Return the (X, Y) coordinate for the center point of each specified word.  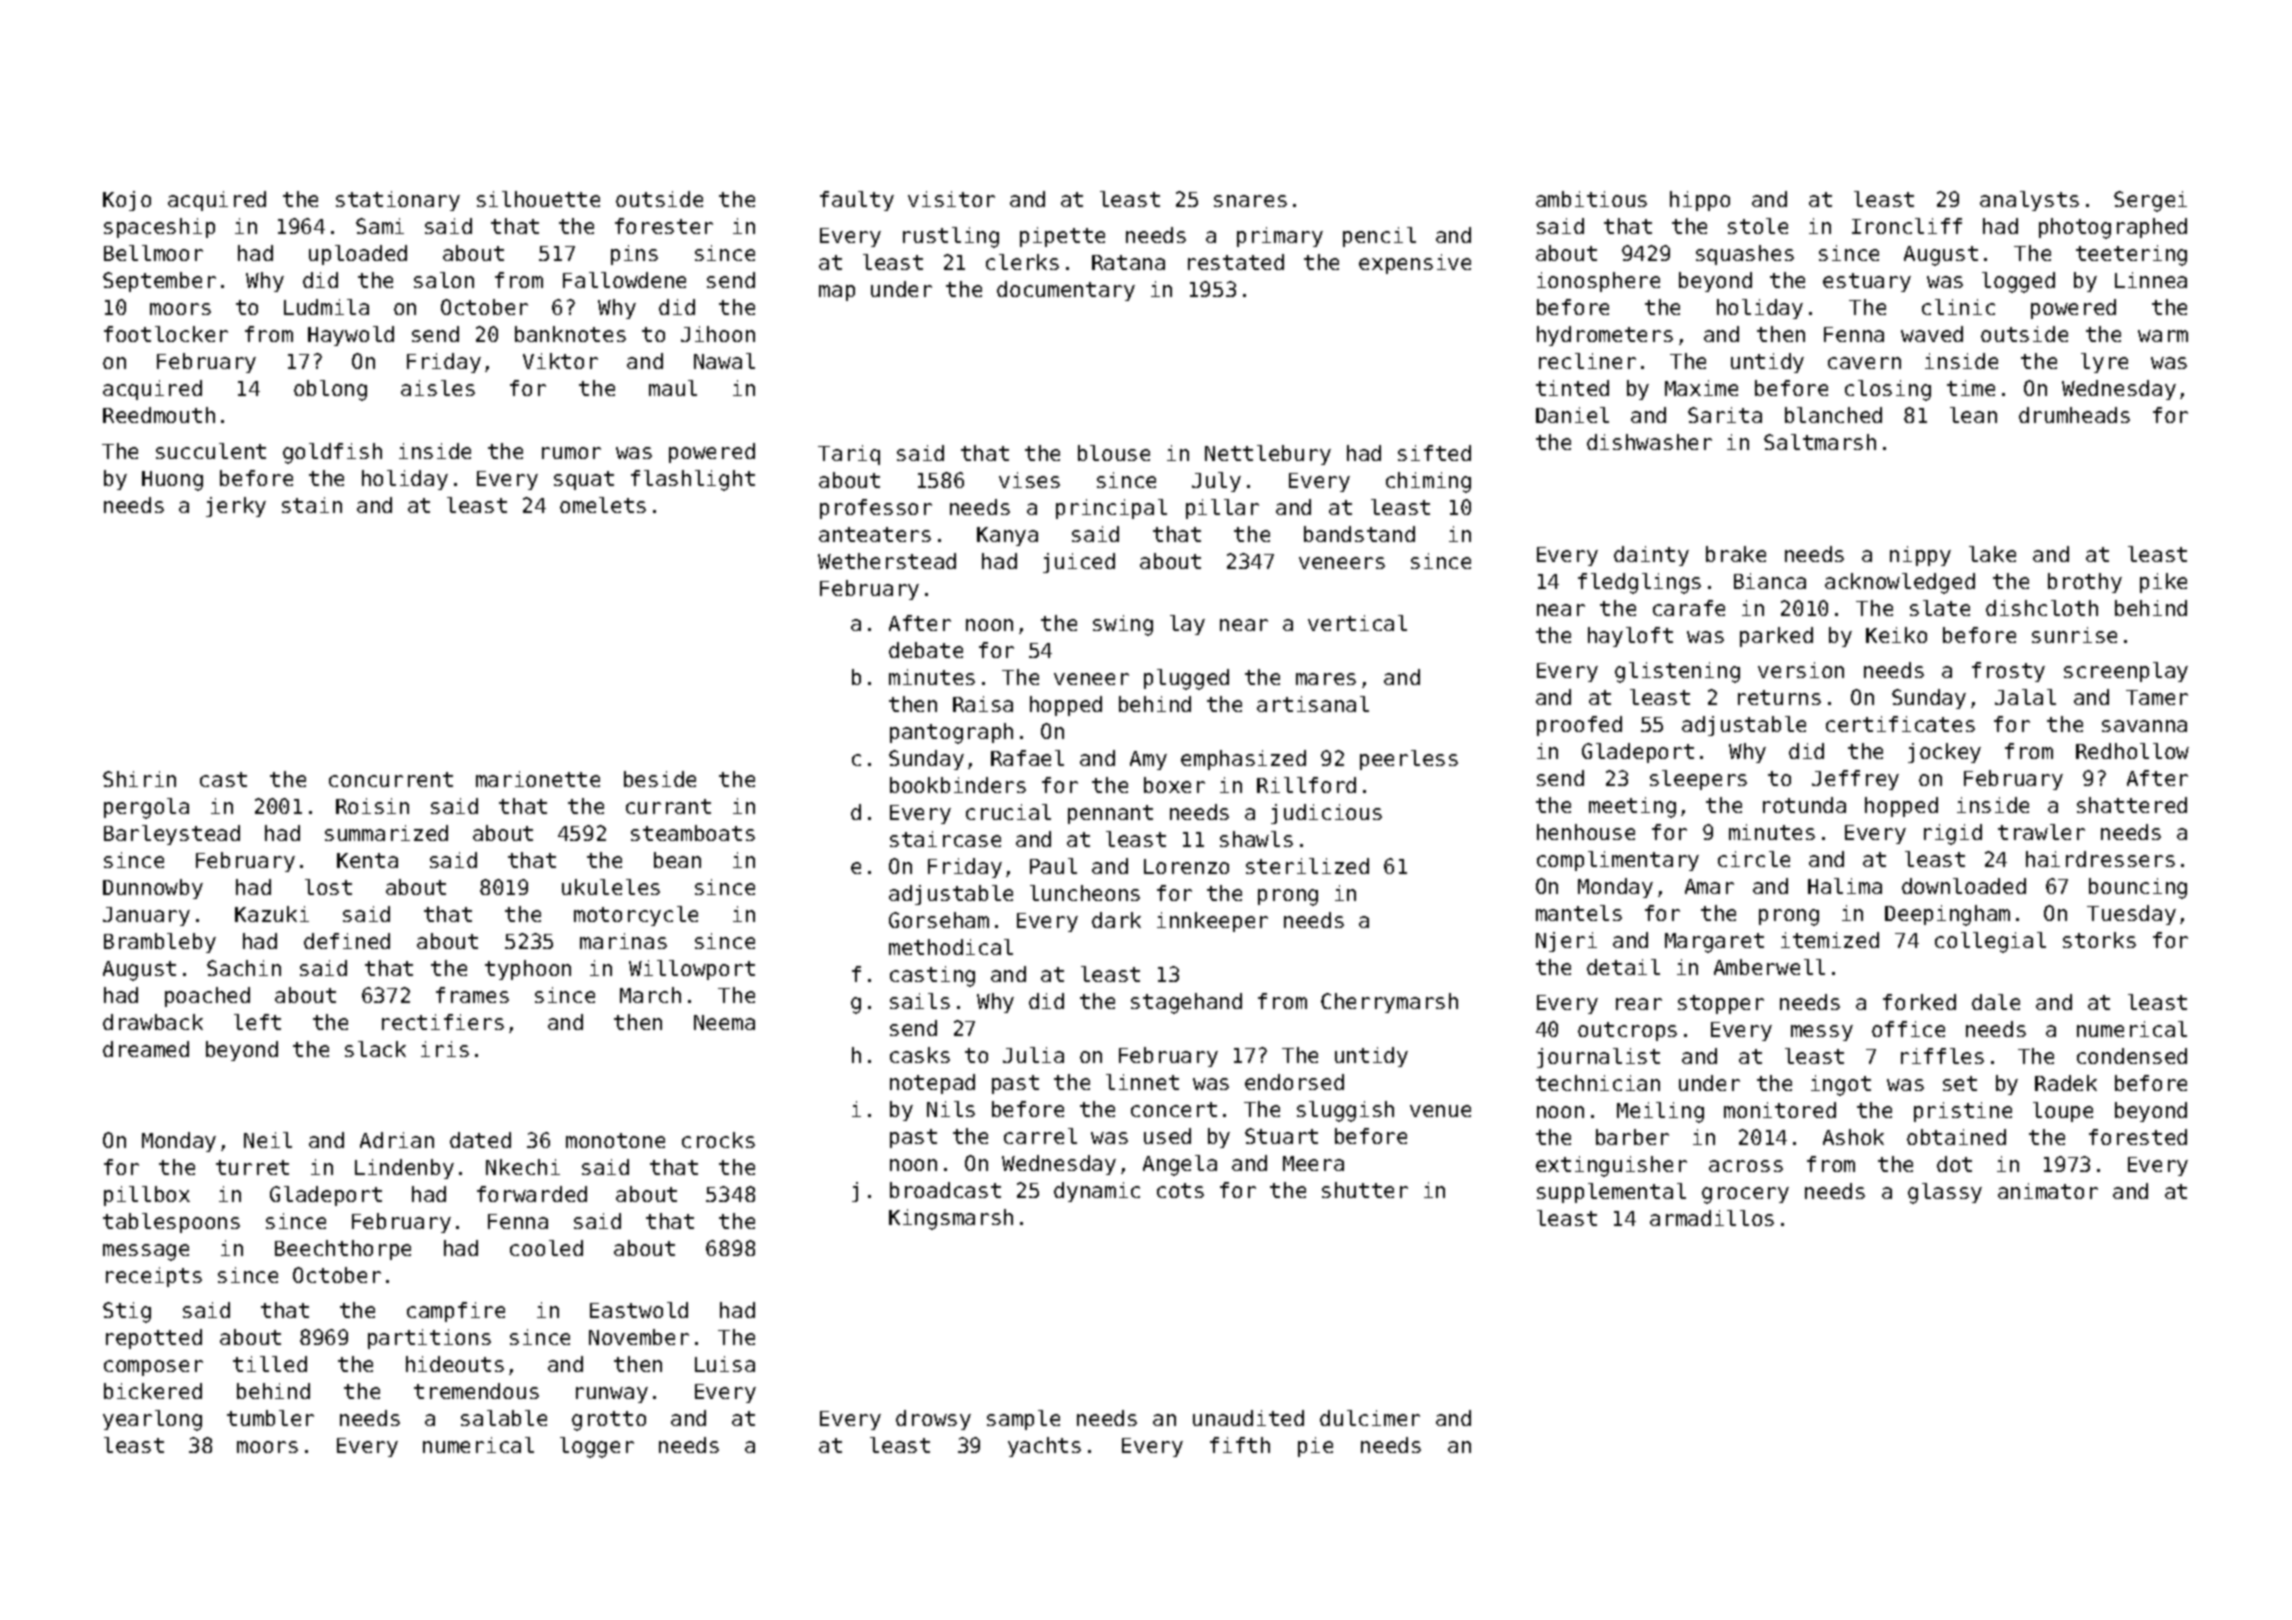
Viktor (560, 361)
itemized (1830, 940)
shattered (2132, 805)
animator (2048, 1191)
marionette (538, 779)
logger (597, 1447)
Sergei (2150, 201)
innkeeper (1212, 922)
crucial (1008, 812)
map (837, 293)
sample (1023, 1420)
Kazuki (272, 914)
